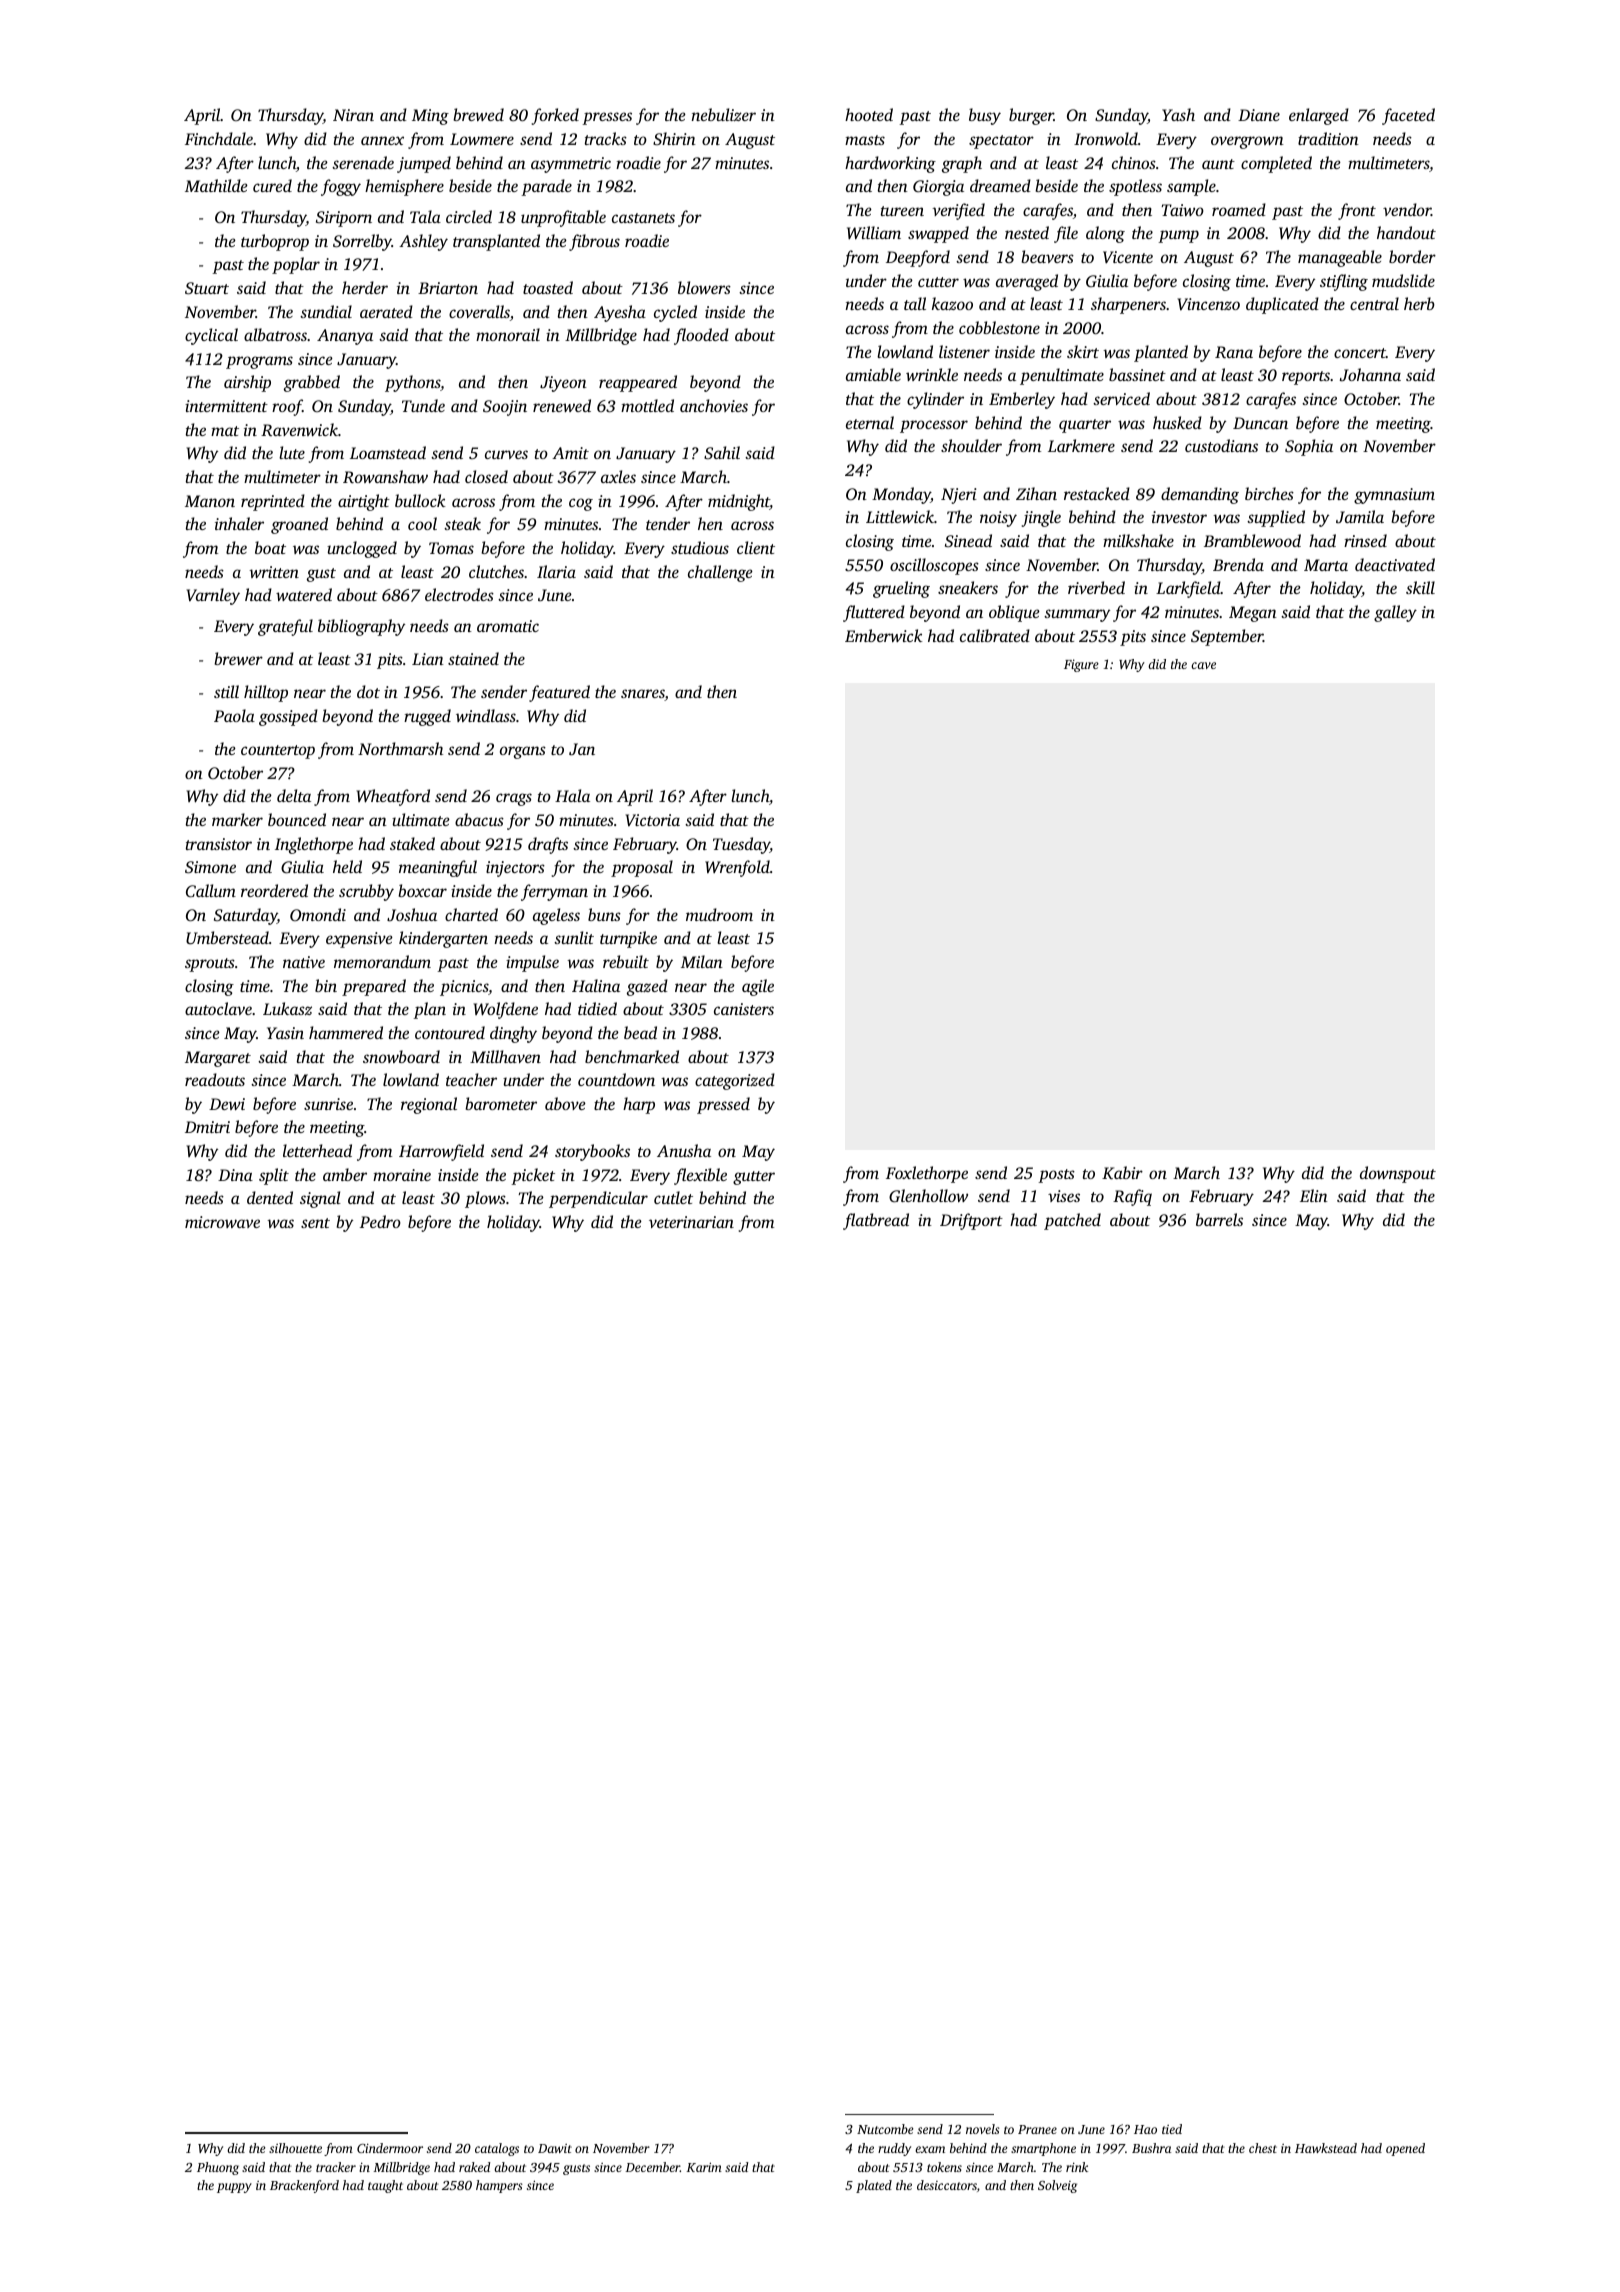 The image size is (1620, 2292). Describe the element at coordinates (1276, 164) in the screenshot. I see `completed` at that location.
